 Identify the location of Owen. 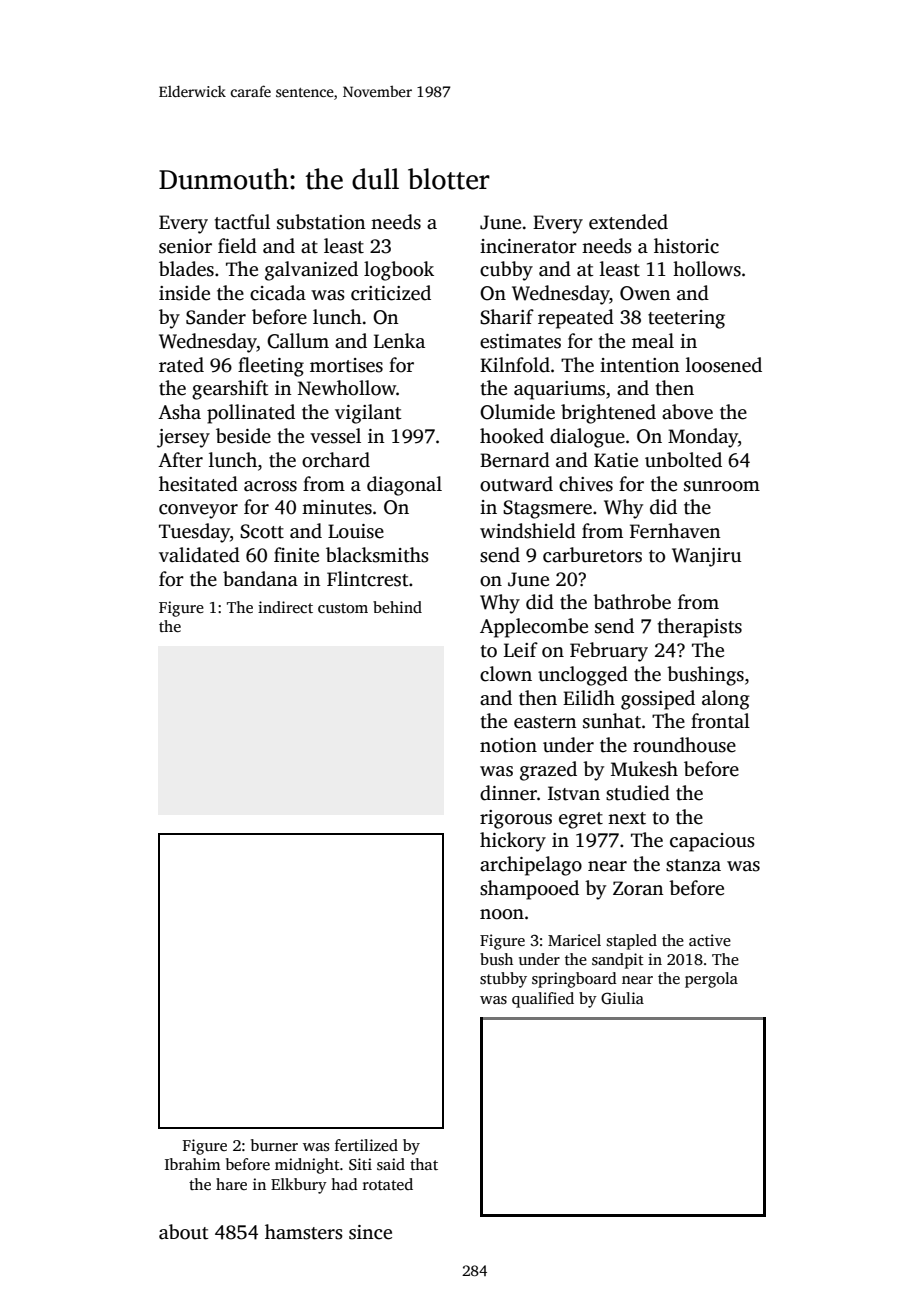
(645, 293).
